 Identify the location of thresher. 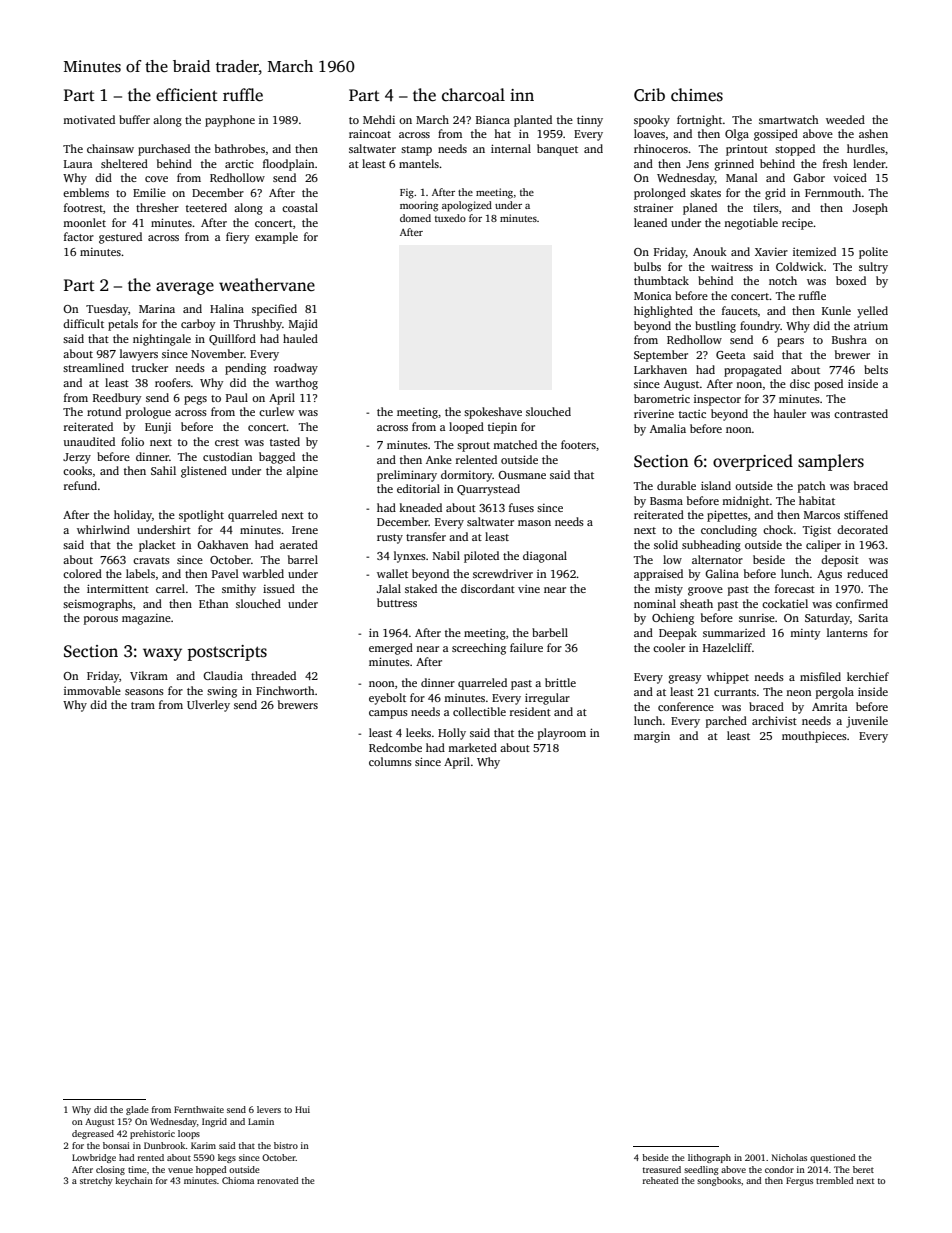
(157, 207).
